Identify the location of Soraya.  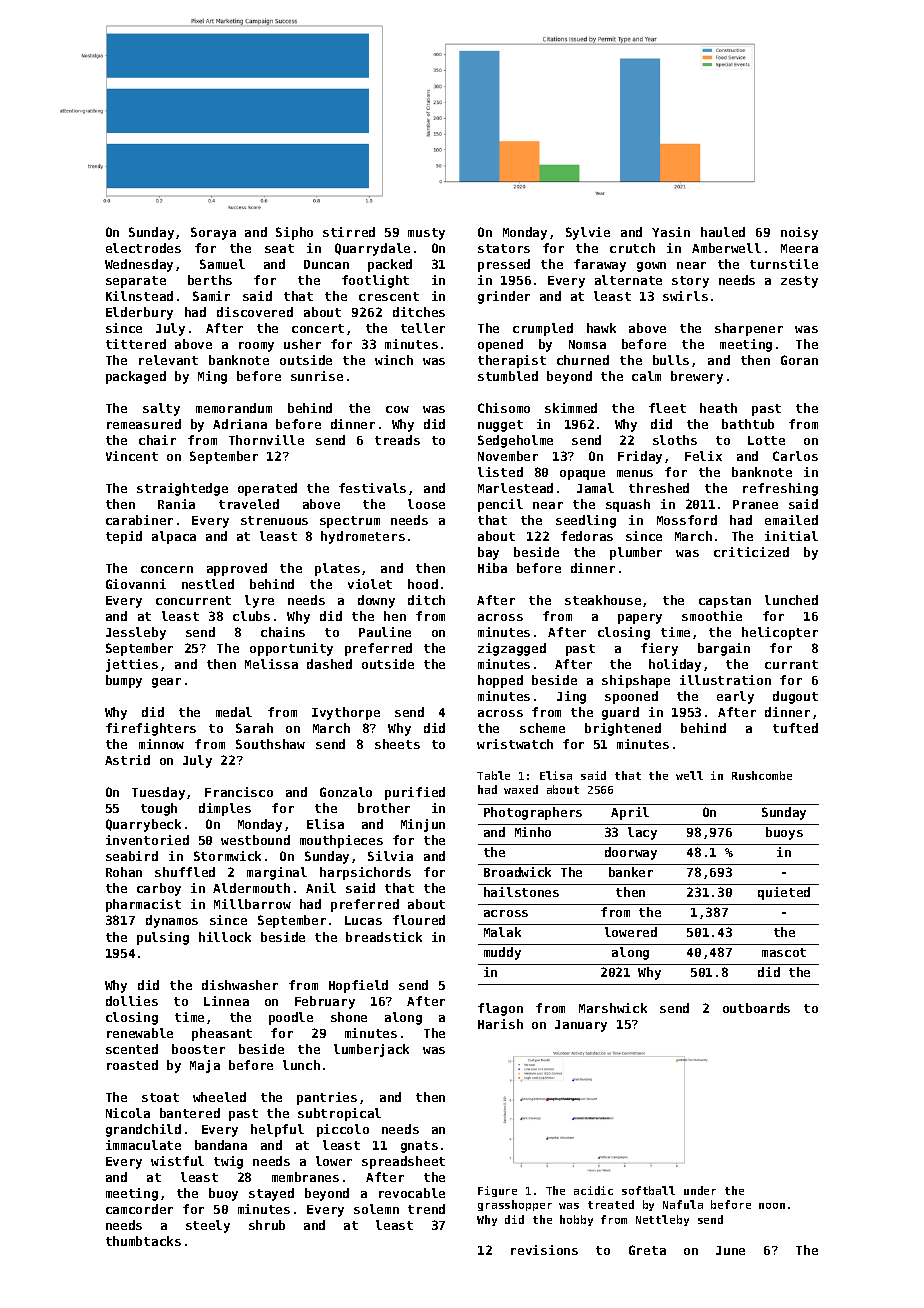
(213, 233).
